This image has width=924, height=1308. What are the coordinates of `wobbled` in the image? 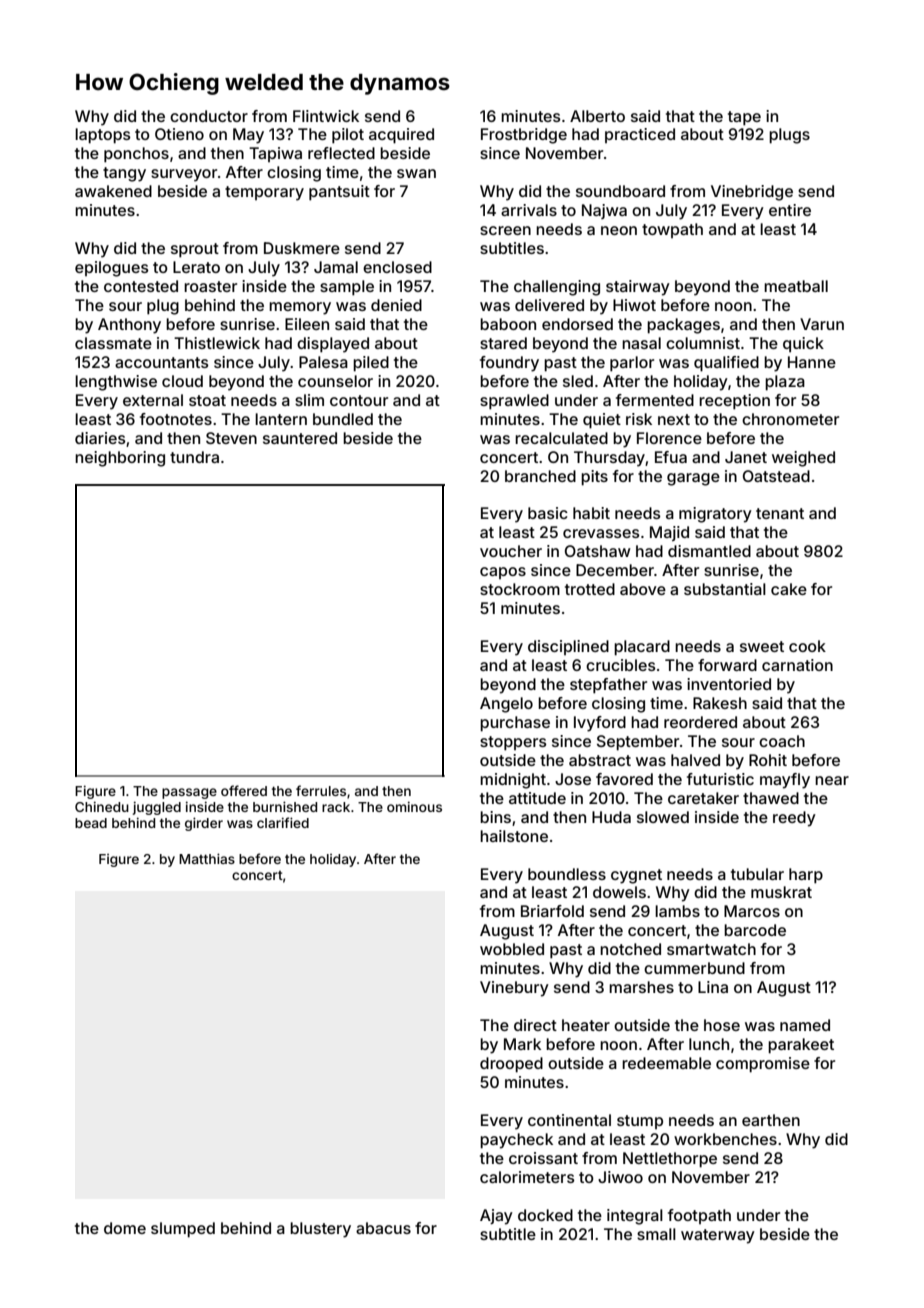 It's located at (512, 949).
